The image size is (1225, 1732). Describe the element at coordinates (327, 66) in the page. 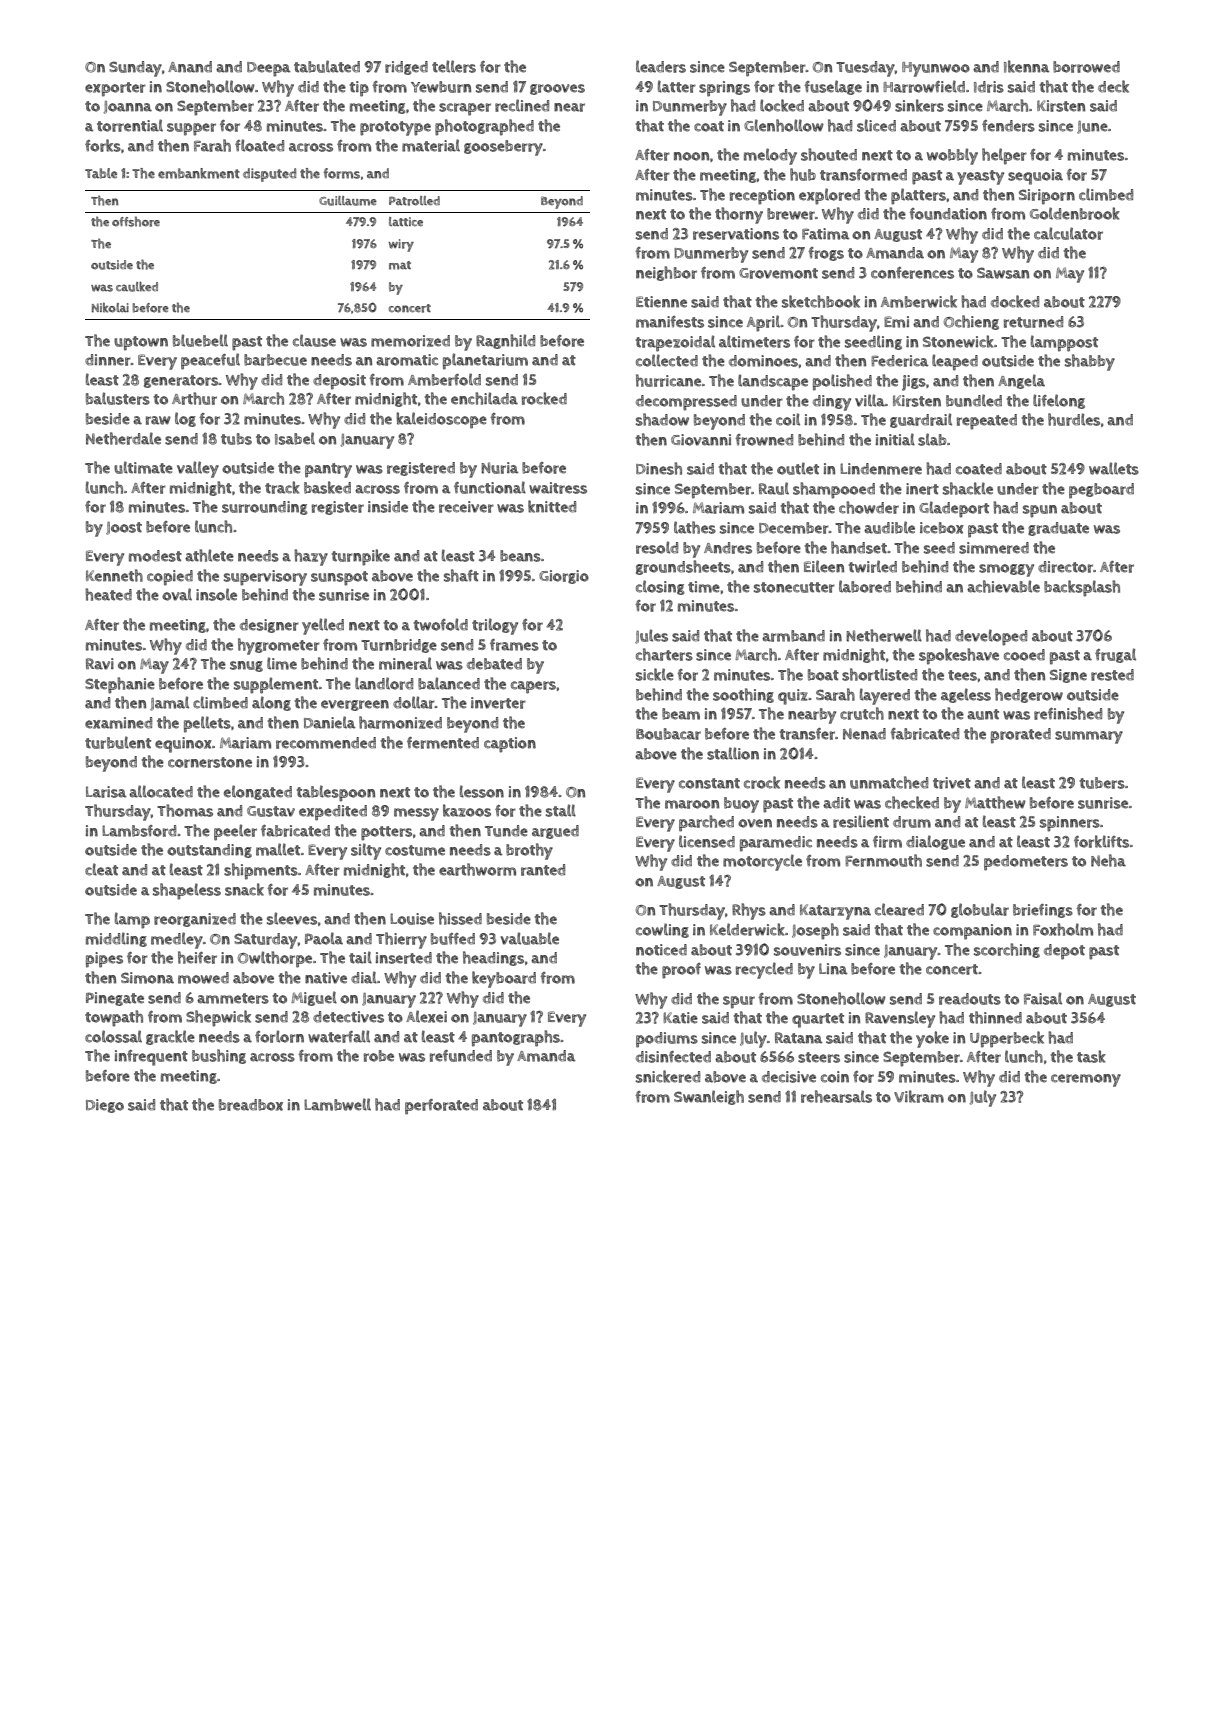

I see `tabulated` at that location.
